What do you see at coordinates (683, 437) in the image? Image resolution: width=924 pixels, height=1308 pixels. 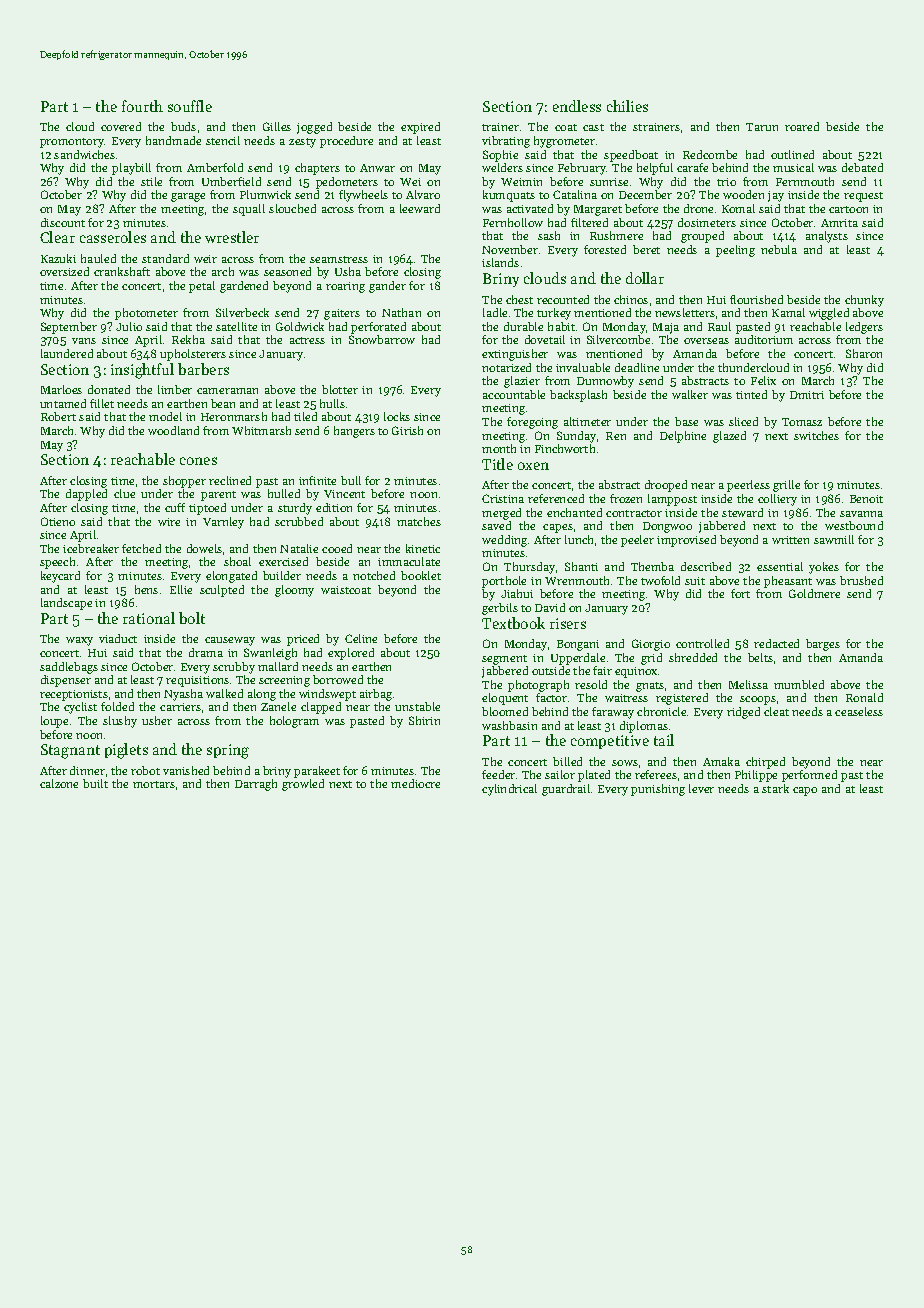 I see `Delphine` at bounding box center [683, 437].
